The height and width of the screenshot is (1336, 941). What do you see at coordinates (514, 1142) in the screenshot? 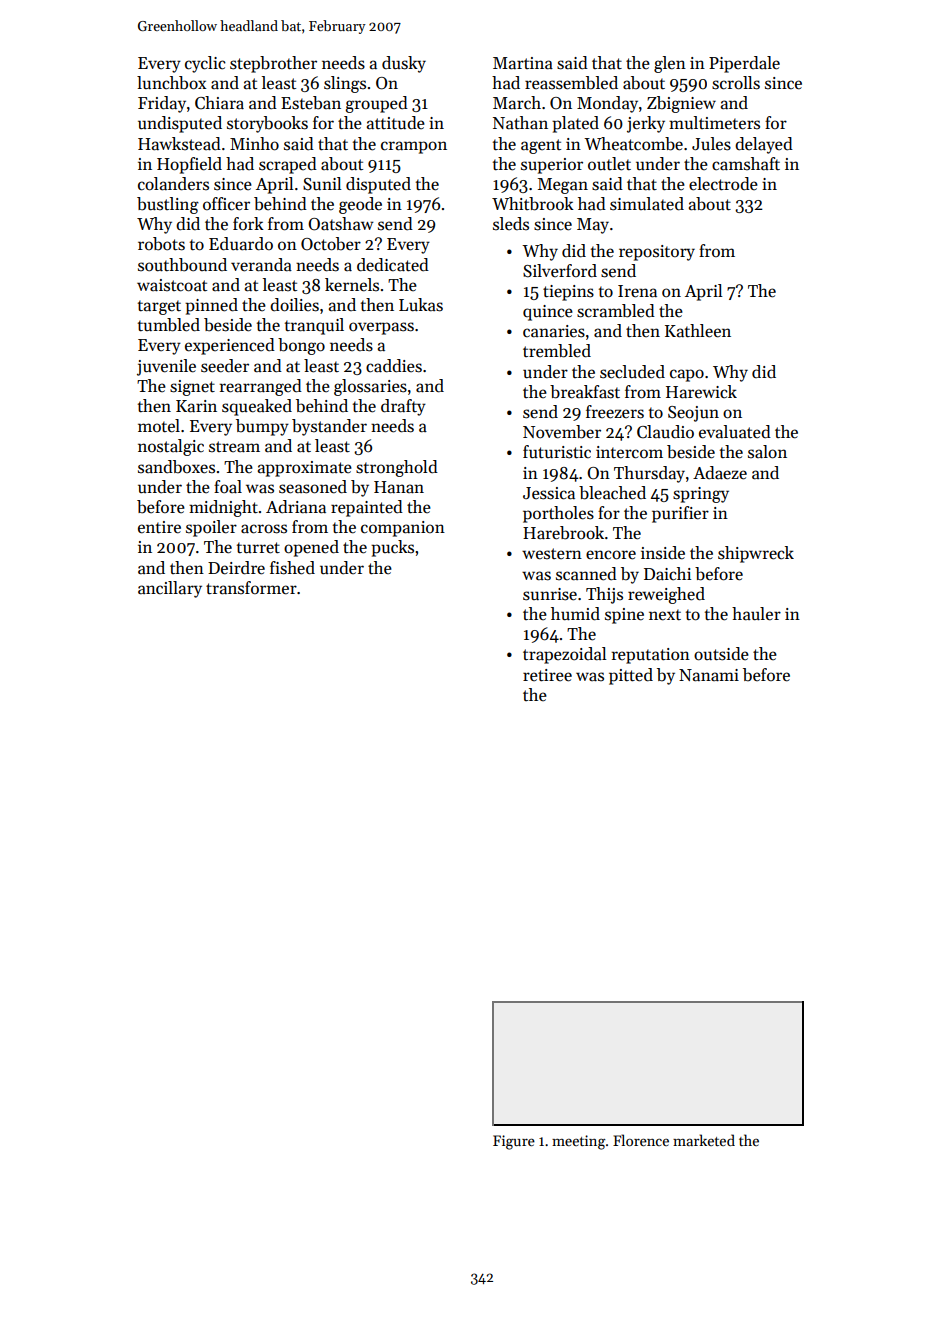
I see `Figure` at bounding box center [514, 1142].
